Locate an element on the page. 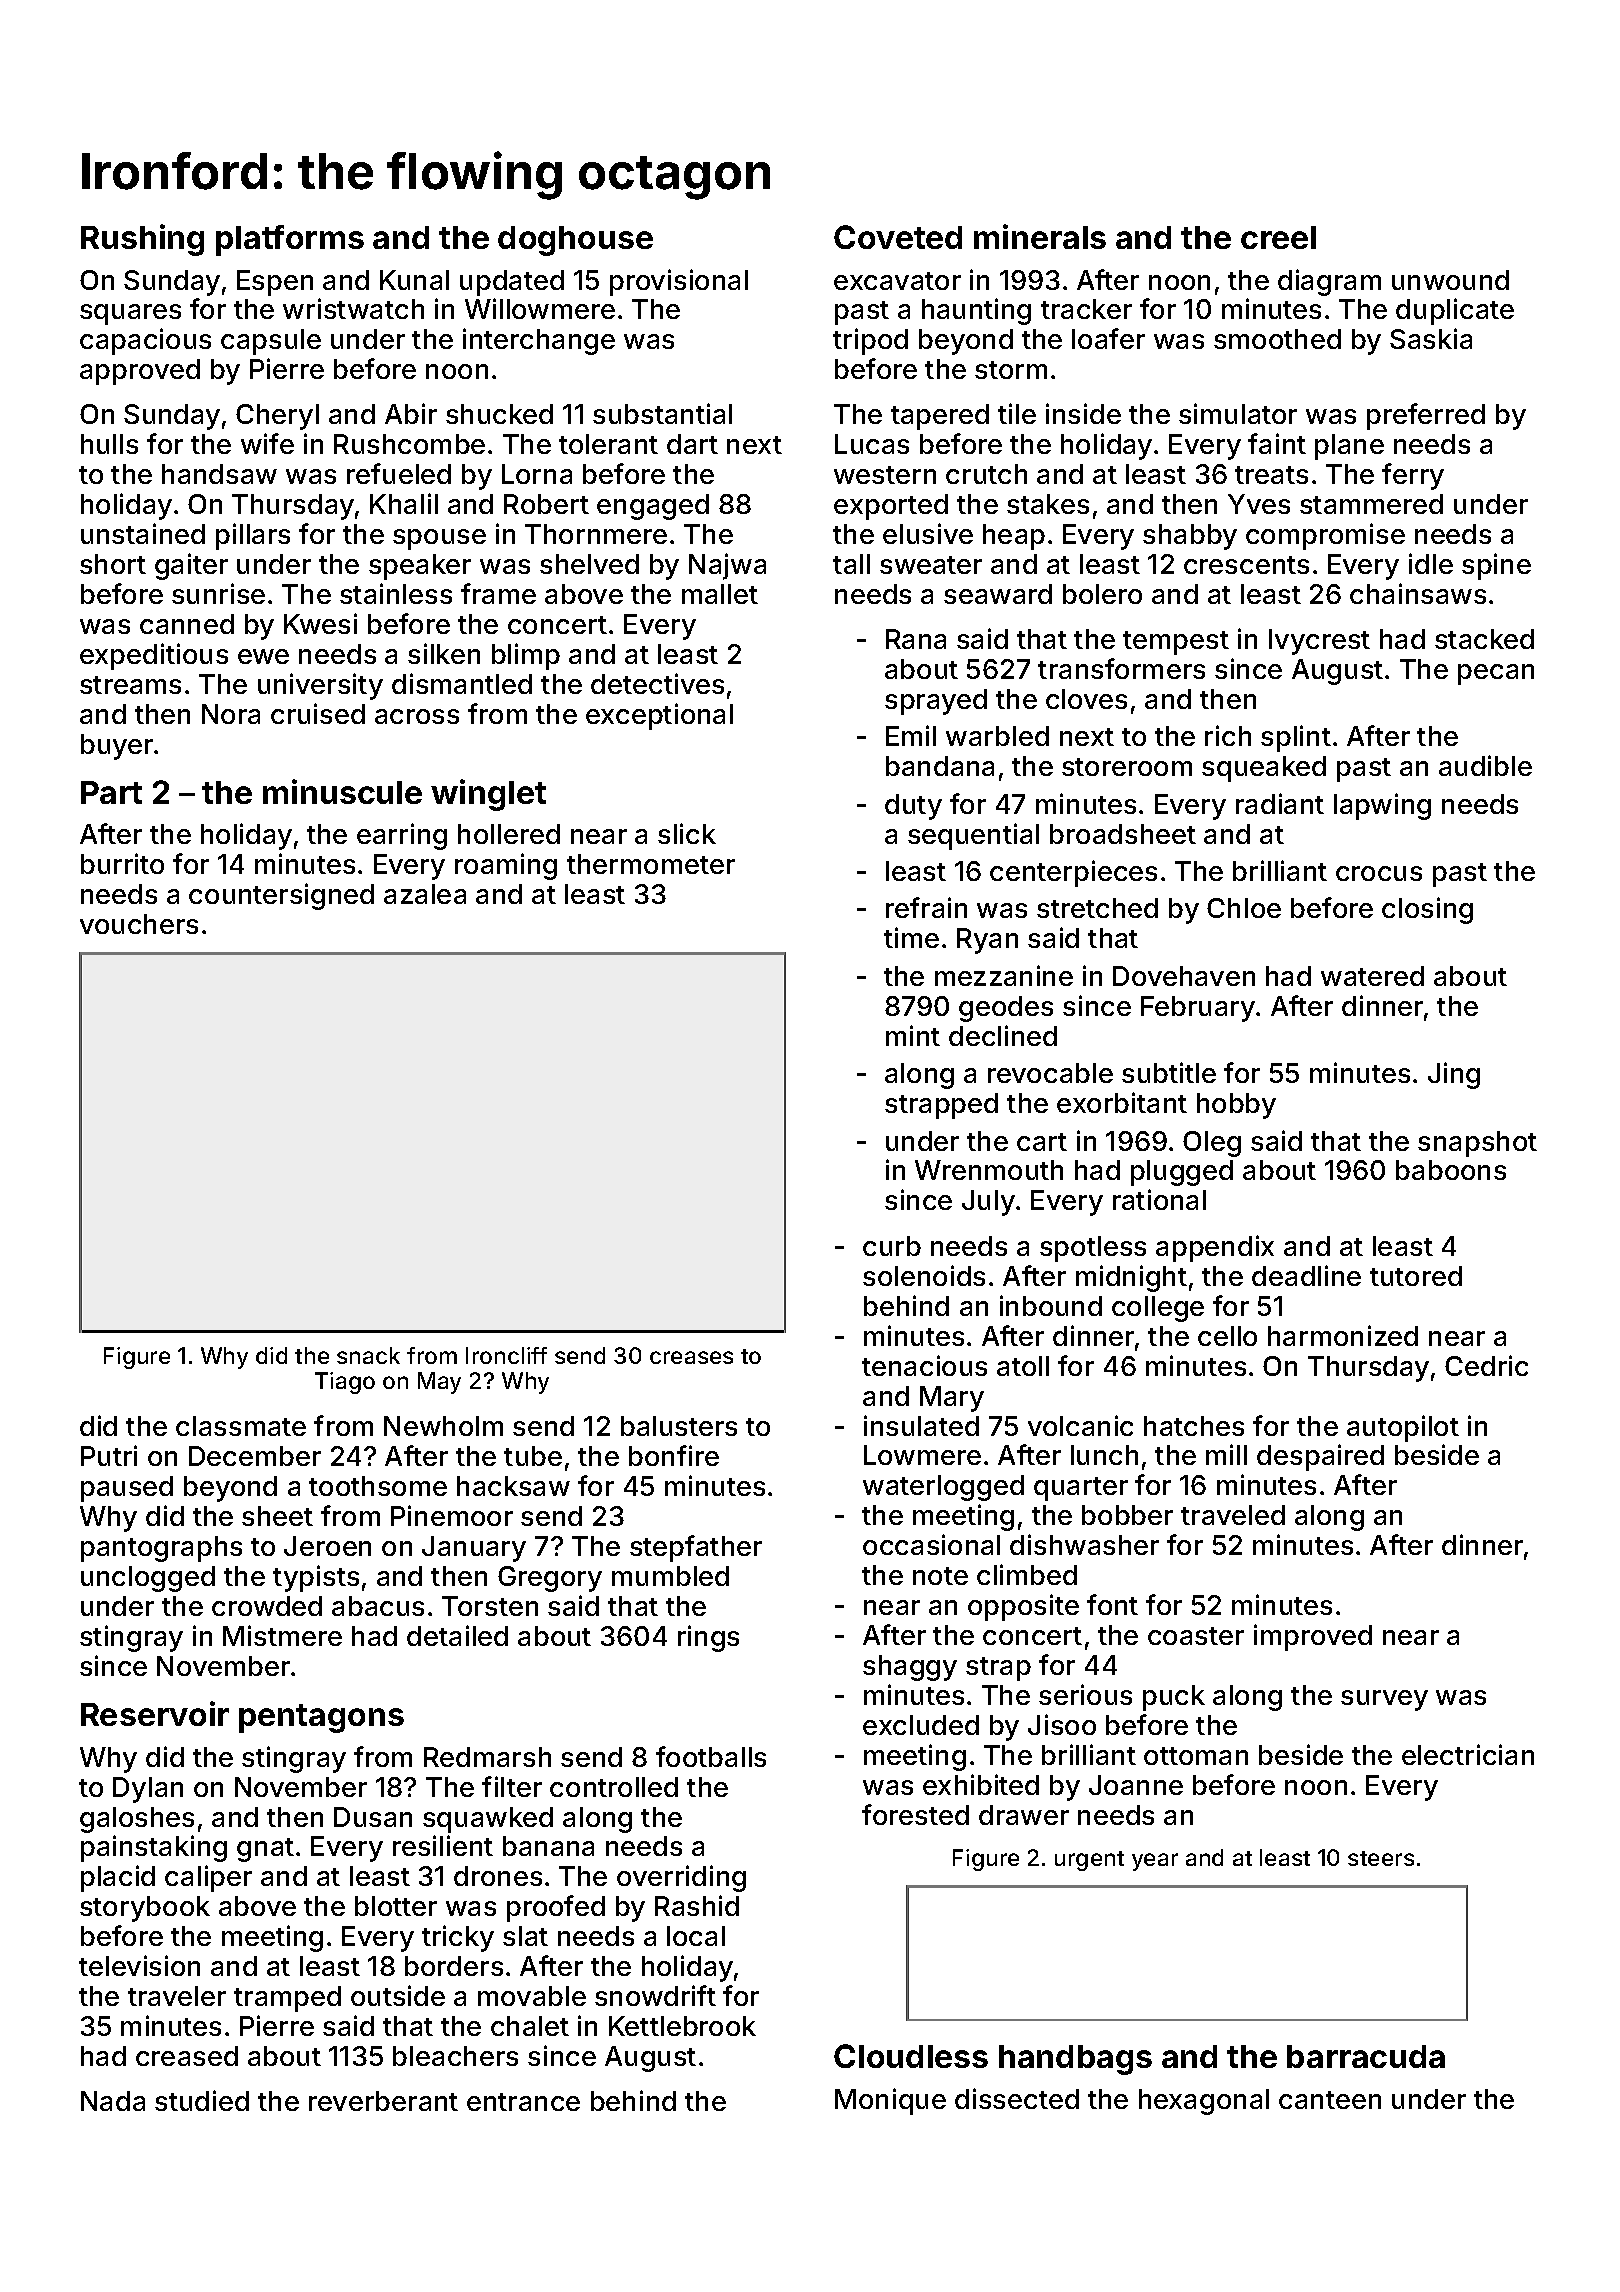  July is located at coordinates (988, 1203).
